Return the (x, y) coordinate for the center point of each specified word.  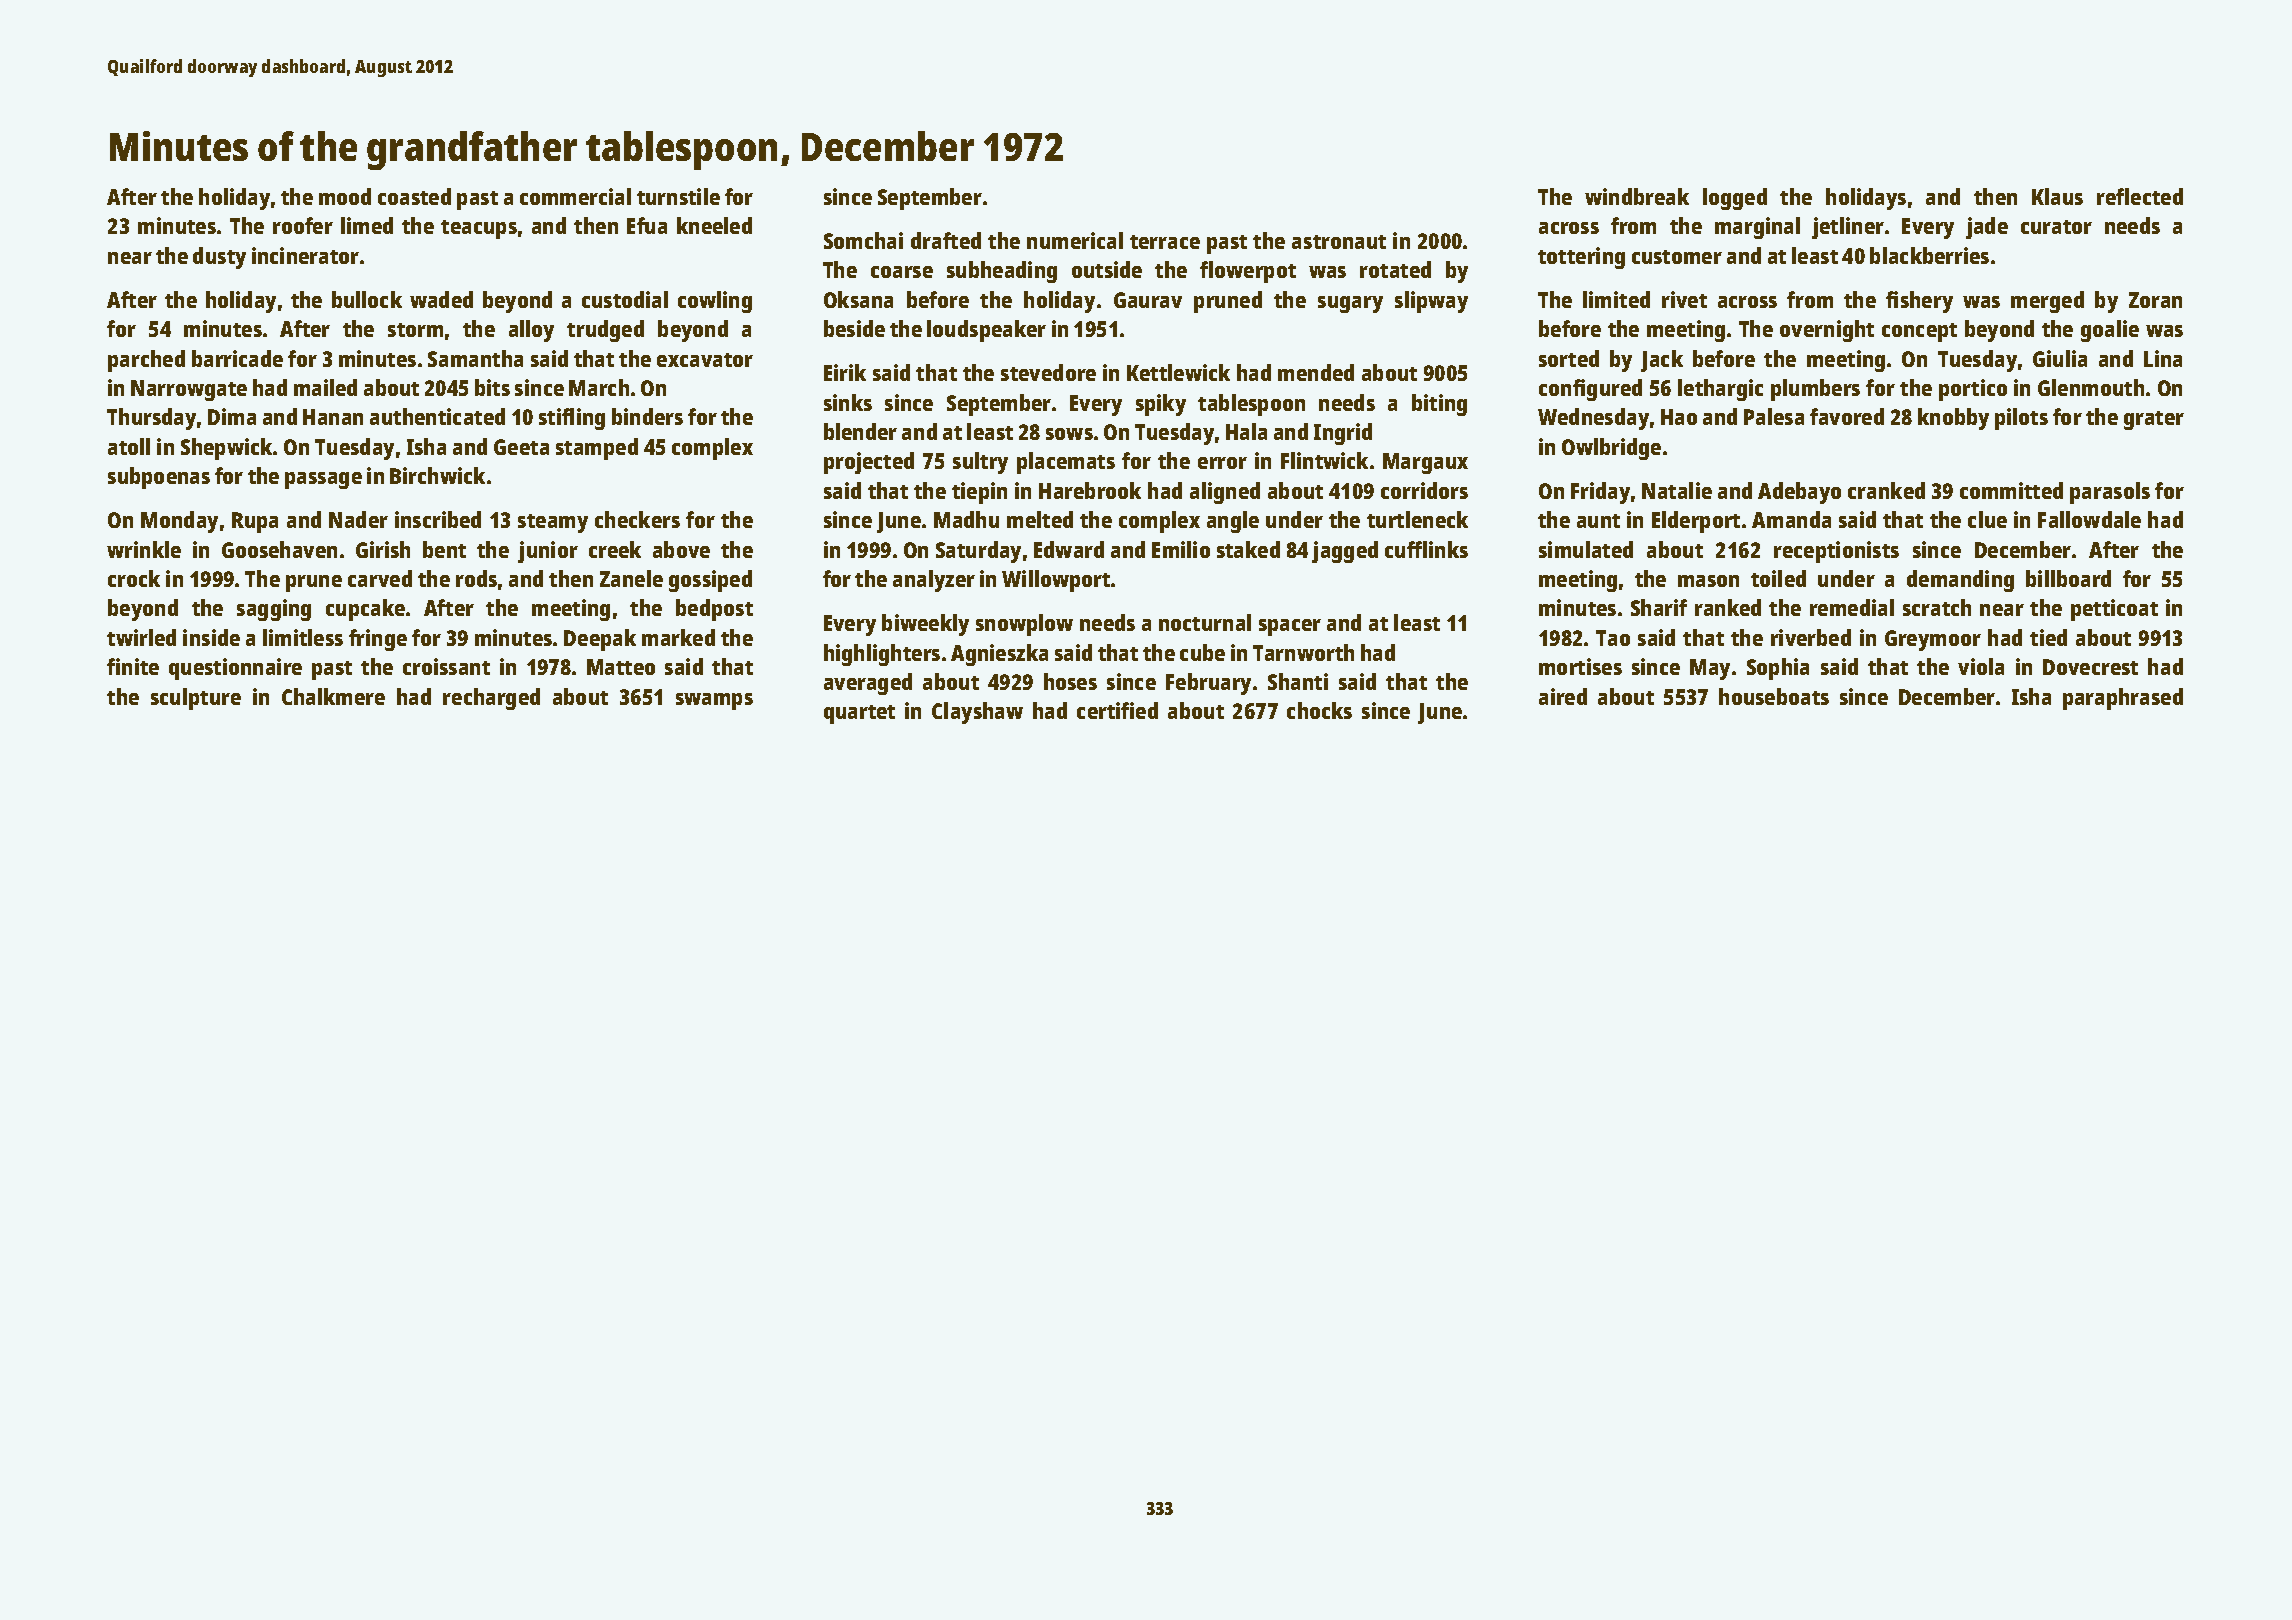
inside (211, 637)
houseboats (1774, 696)
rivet (1684, 299)
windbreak (1637, 196)
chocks (1319, 710)
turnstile (678, 196)
